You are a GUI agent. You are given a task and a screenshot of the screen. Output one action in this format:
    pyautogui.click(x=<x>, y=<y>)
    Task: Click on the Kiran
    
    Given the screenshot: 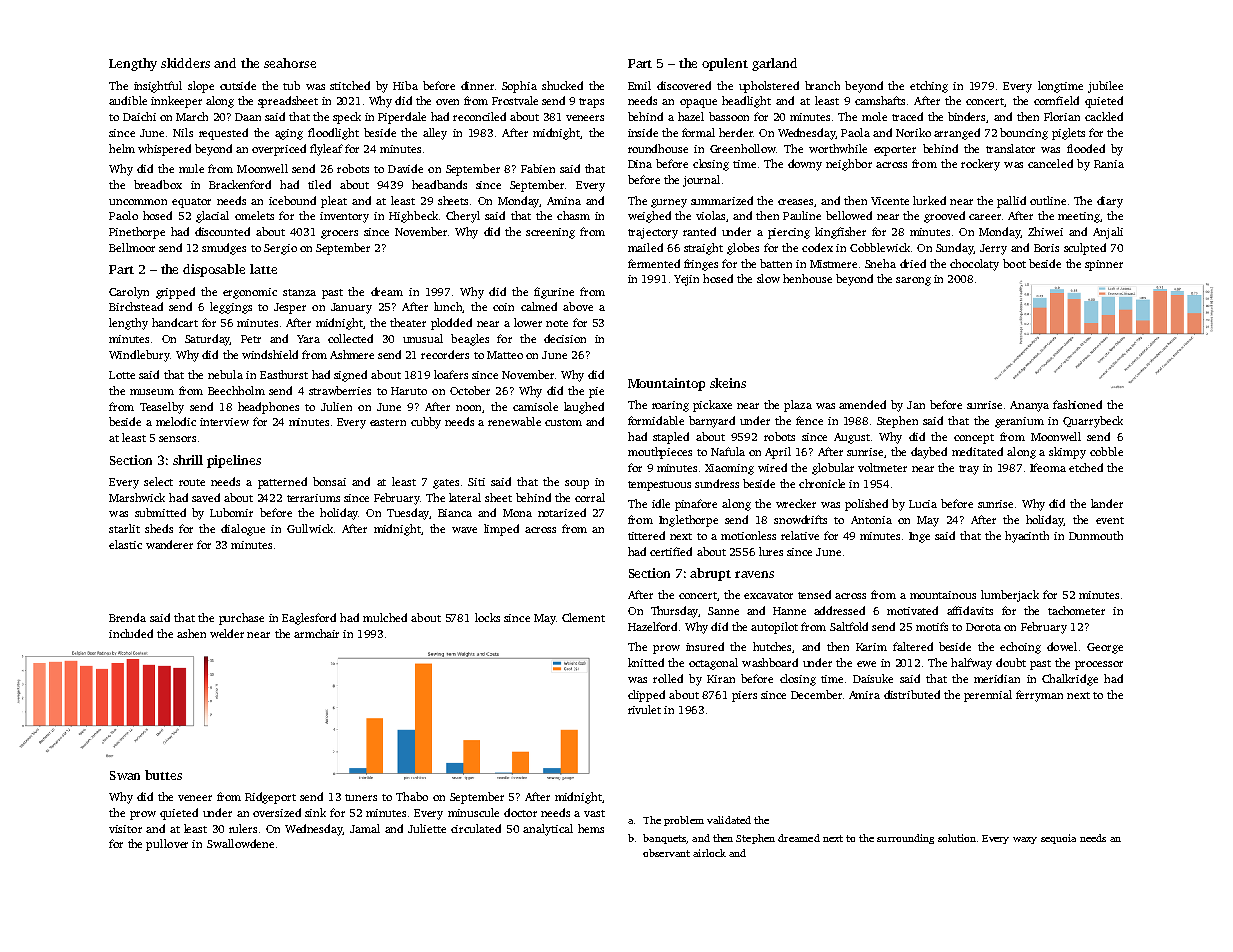 What is the action you would take?
    pyautogui.click(x=721, y=679)
